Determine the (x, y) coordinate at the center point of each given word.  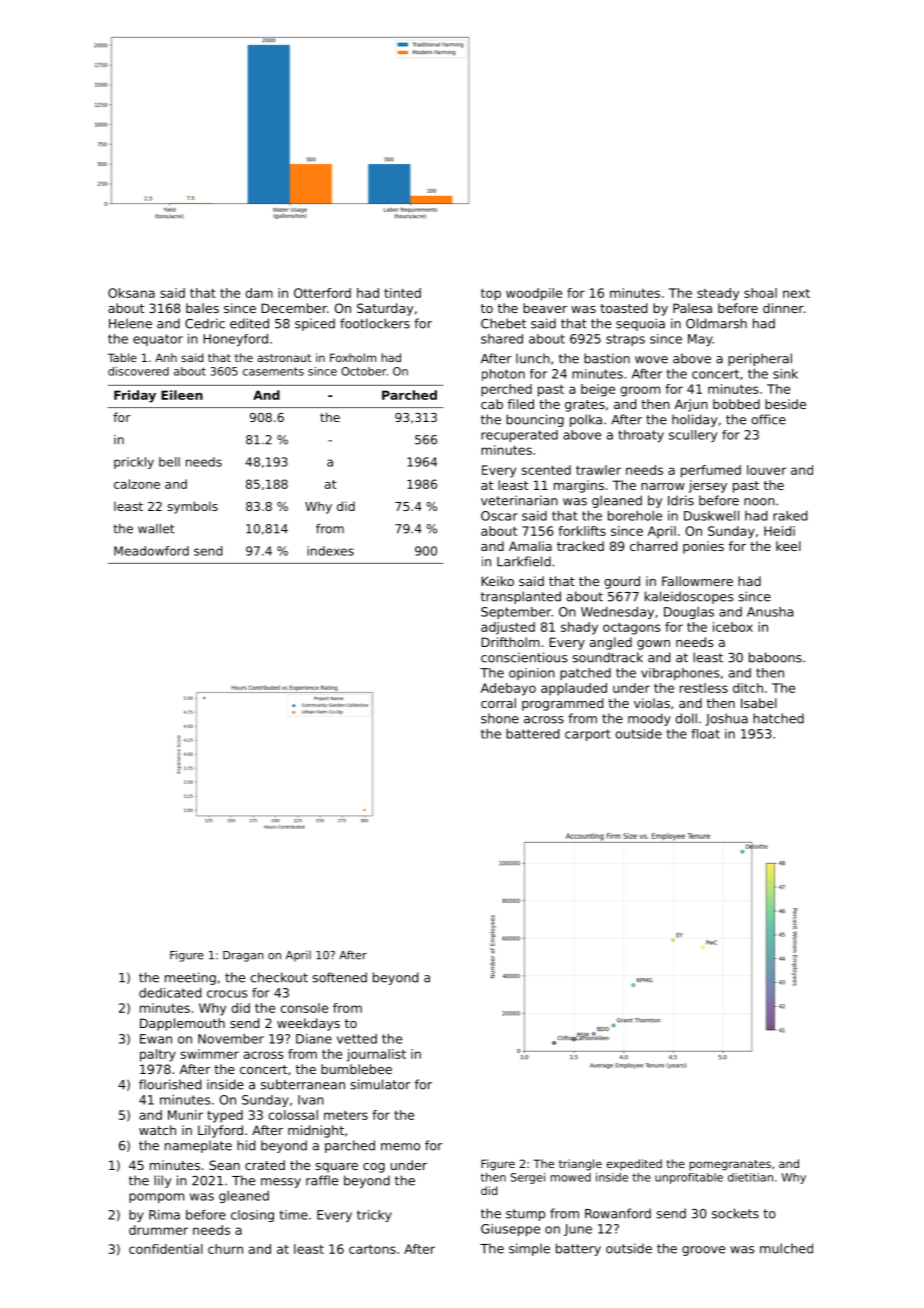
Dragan (243, 956)
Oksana (131, 293)
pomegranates (730, 1165)
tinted (402, 293)
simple (529, 1249)
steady (718, 294)
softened (339, 977)
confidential (166, 1249)
